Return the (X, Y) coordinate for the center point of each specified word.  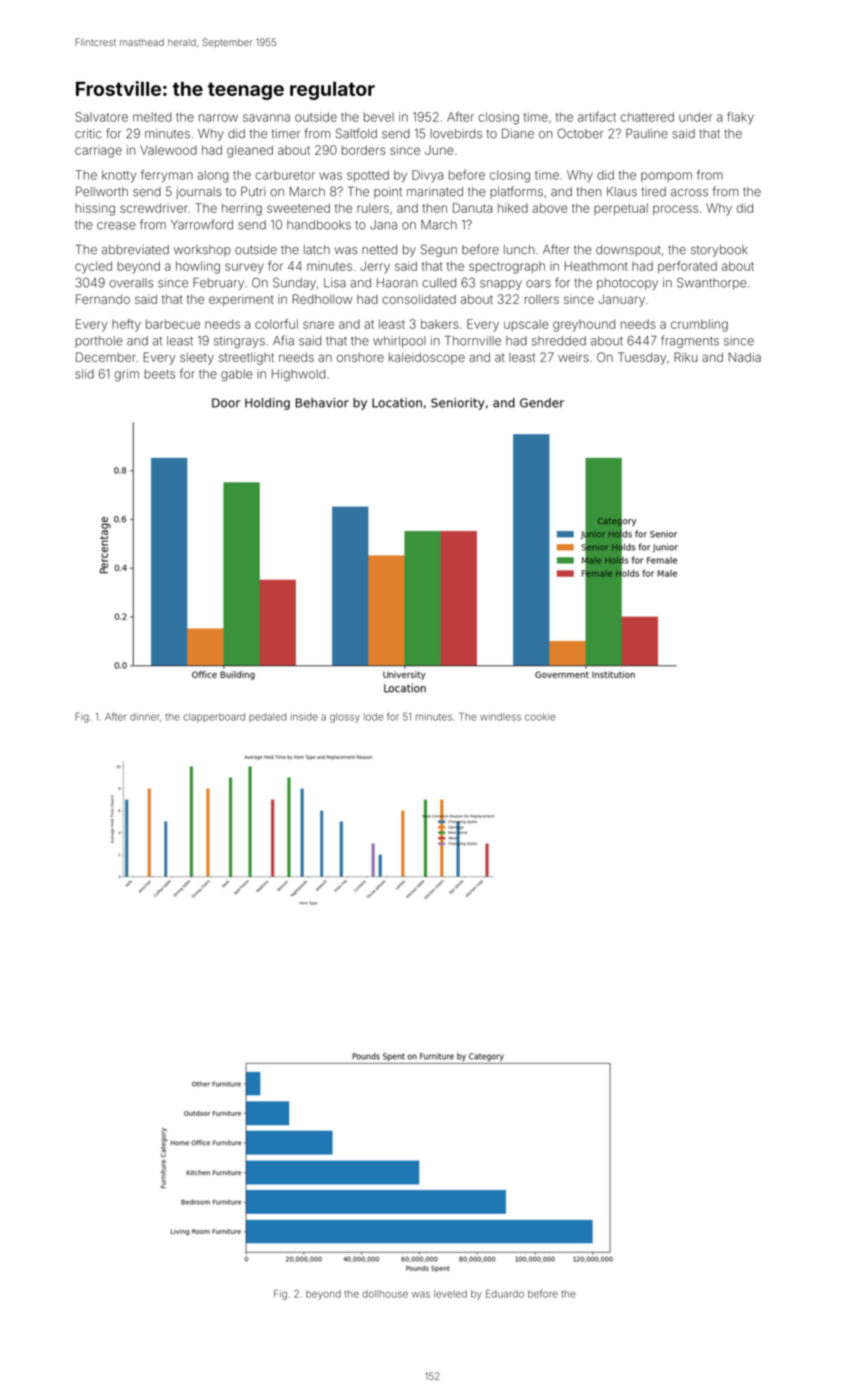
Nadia (745, 357)
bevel (379, 117)
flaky (740, 118)
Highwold (298, 375)
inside (304, 717)
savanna (266, 118)
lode (373, 717)
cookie (540, 717)
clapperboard (214, 717)
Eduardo (505, 1294)
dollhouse (385, 1294)
